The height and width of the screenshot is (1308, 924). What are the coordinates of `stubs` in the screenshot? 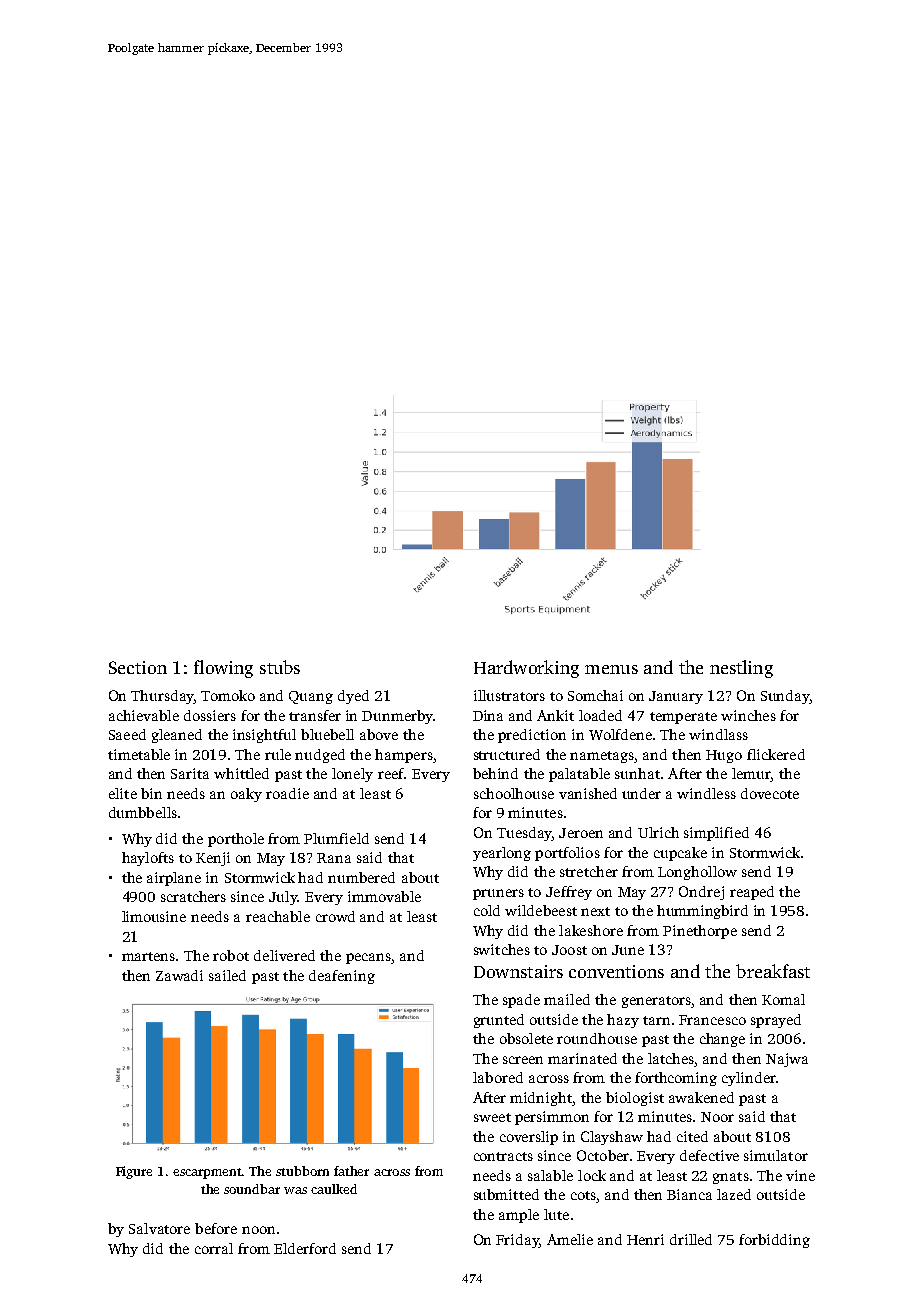 It's located at (280, 667).
